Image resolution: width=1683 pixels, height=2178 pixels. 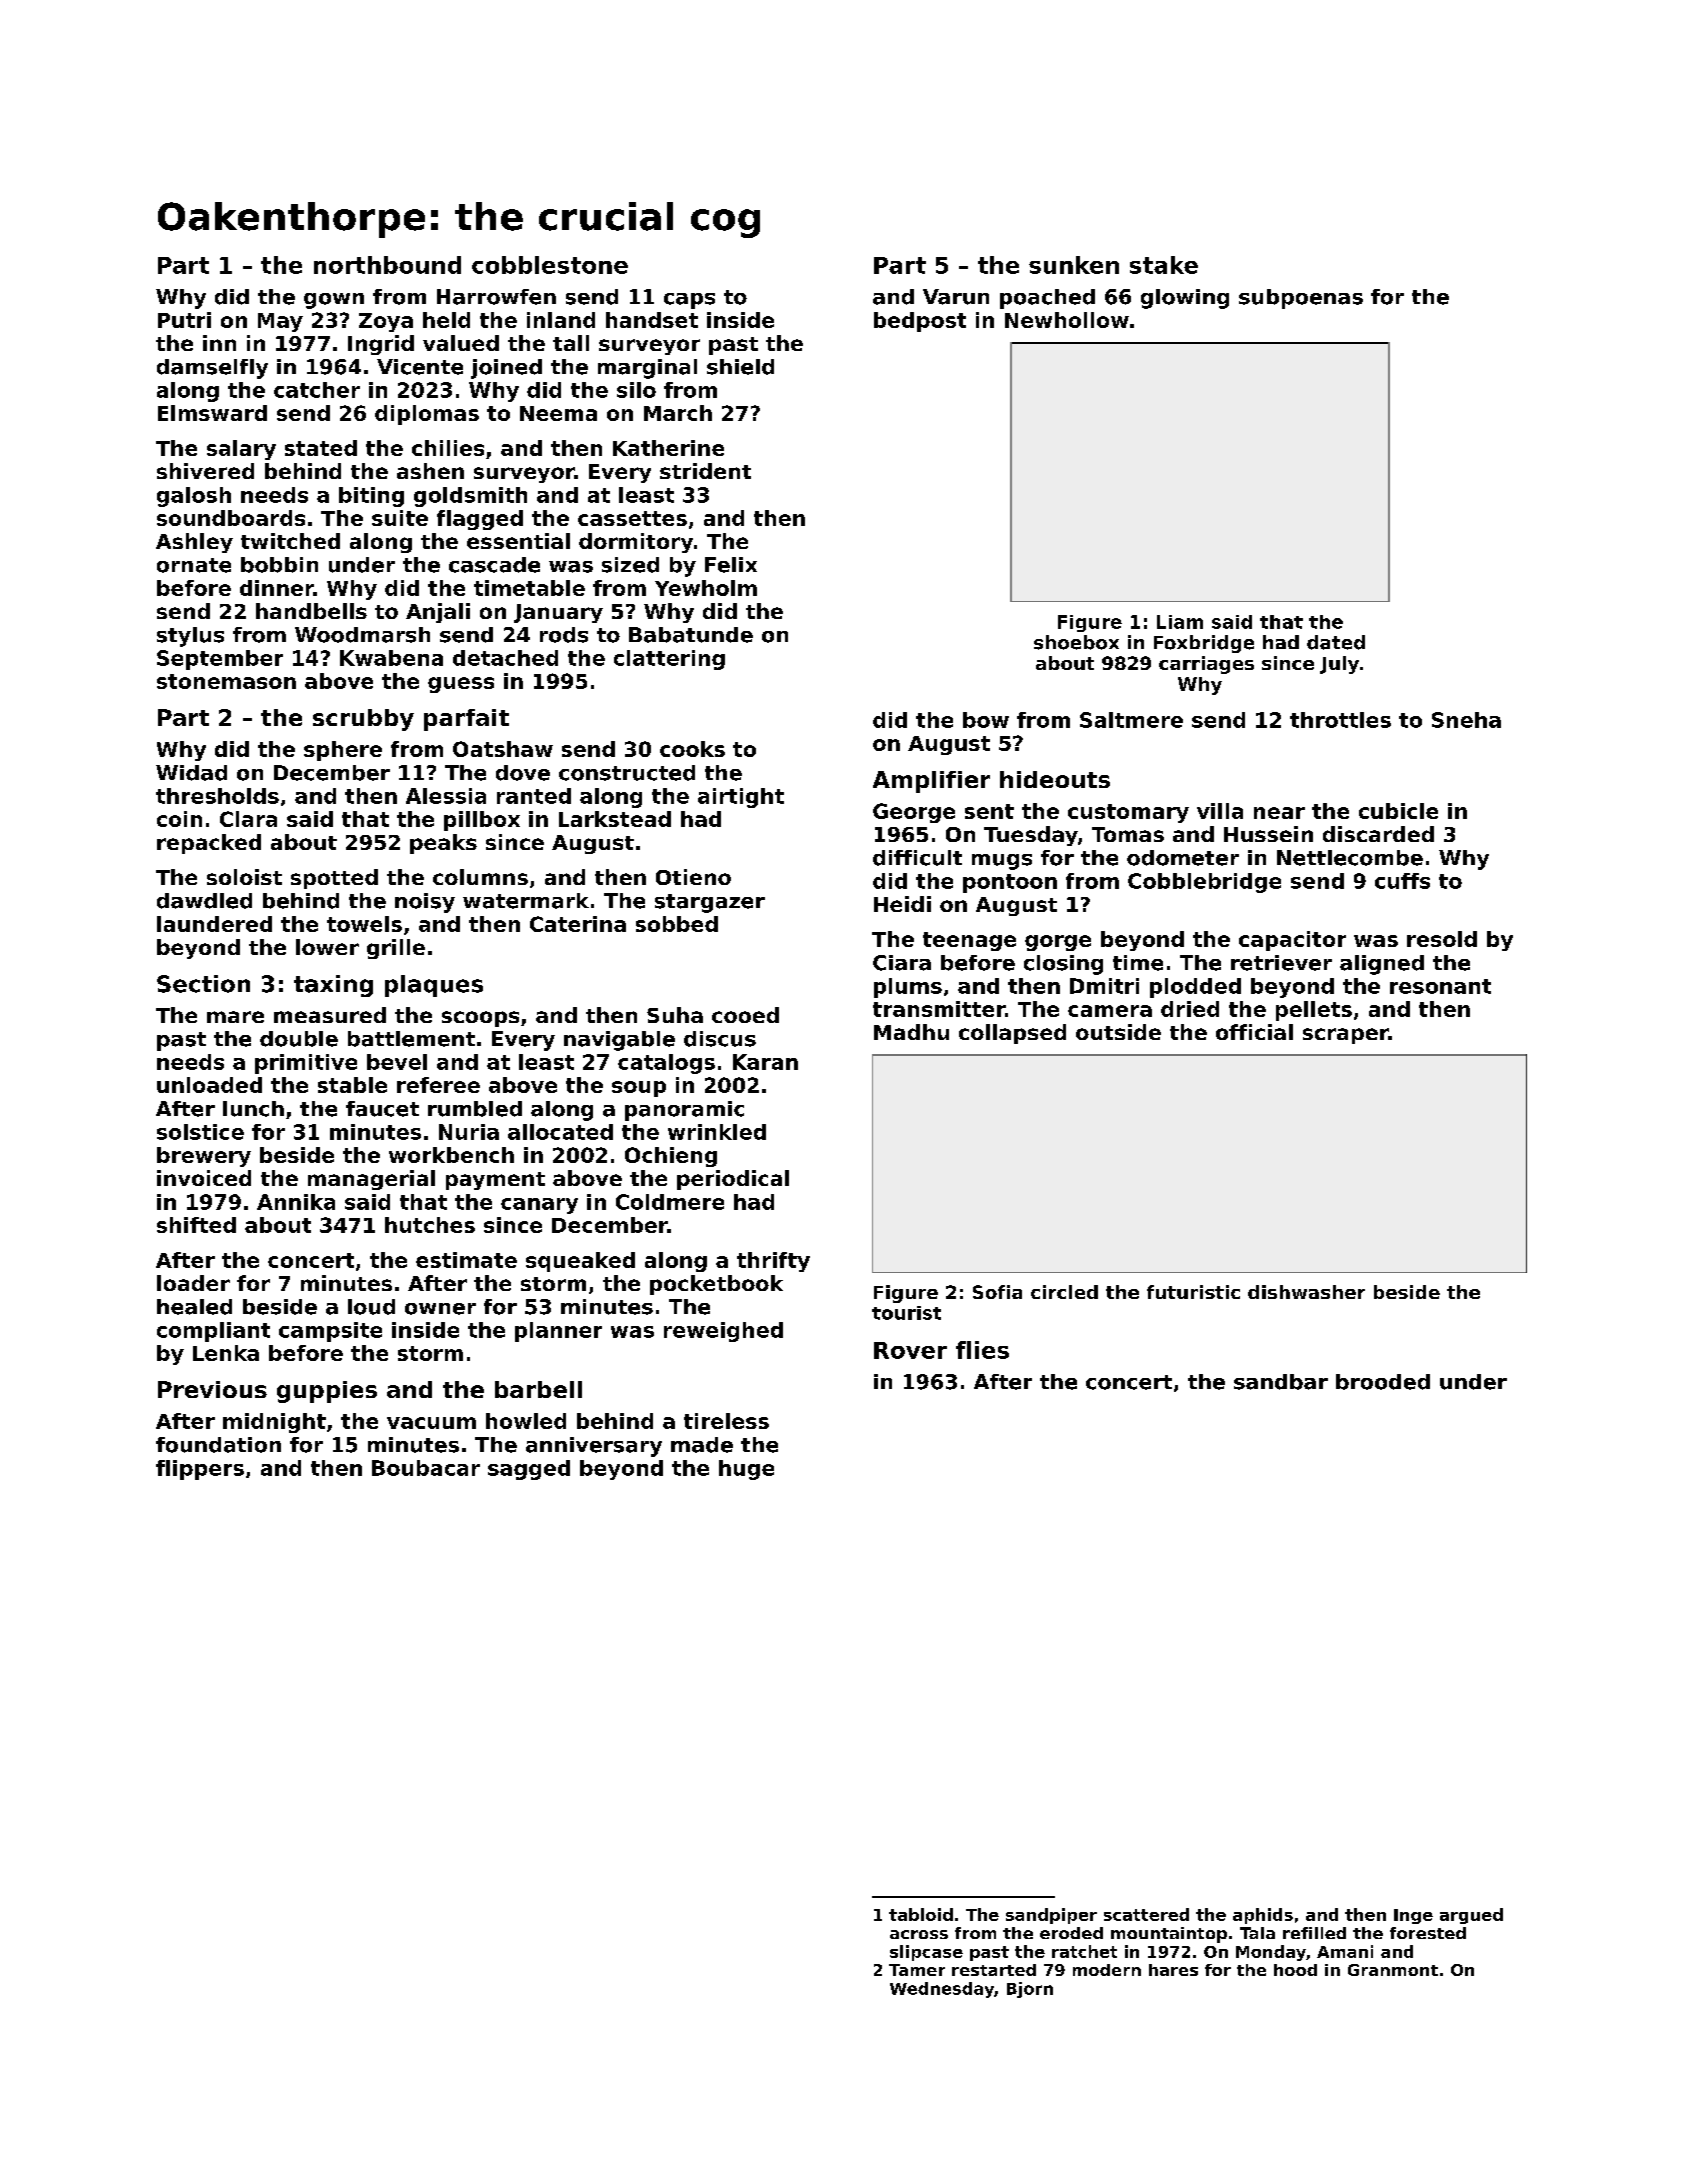 What do you see at coordinates (921, 1914) in the page?
I see `tabloid` at bounding box center [921, 1914].
